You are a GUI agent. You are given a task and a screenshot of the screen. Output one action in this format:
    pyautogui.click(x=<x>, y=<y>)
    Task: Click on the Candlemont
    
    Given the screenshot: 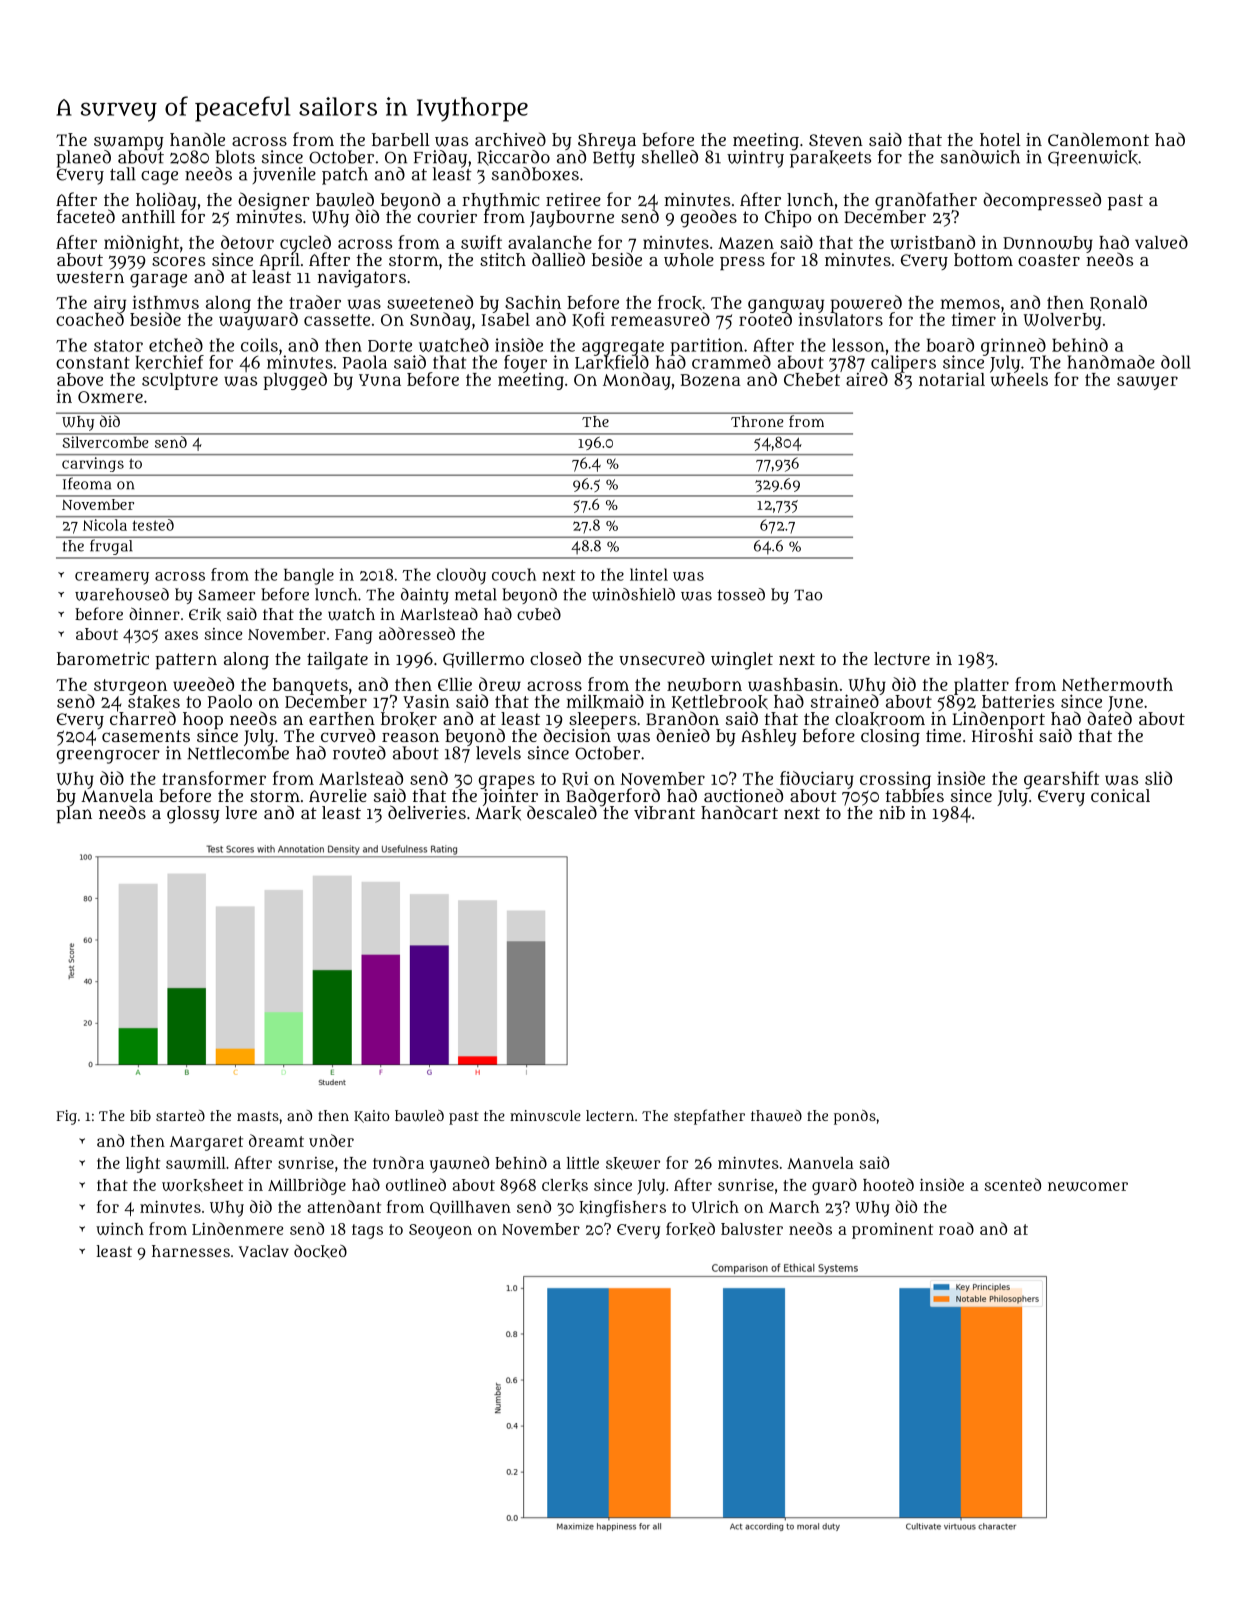 What is the action you would take?
    pyautogui.click(x=1098, y=139)
